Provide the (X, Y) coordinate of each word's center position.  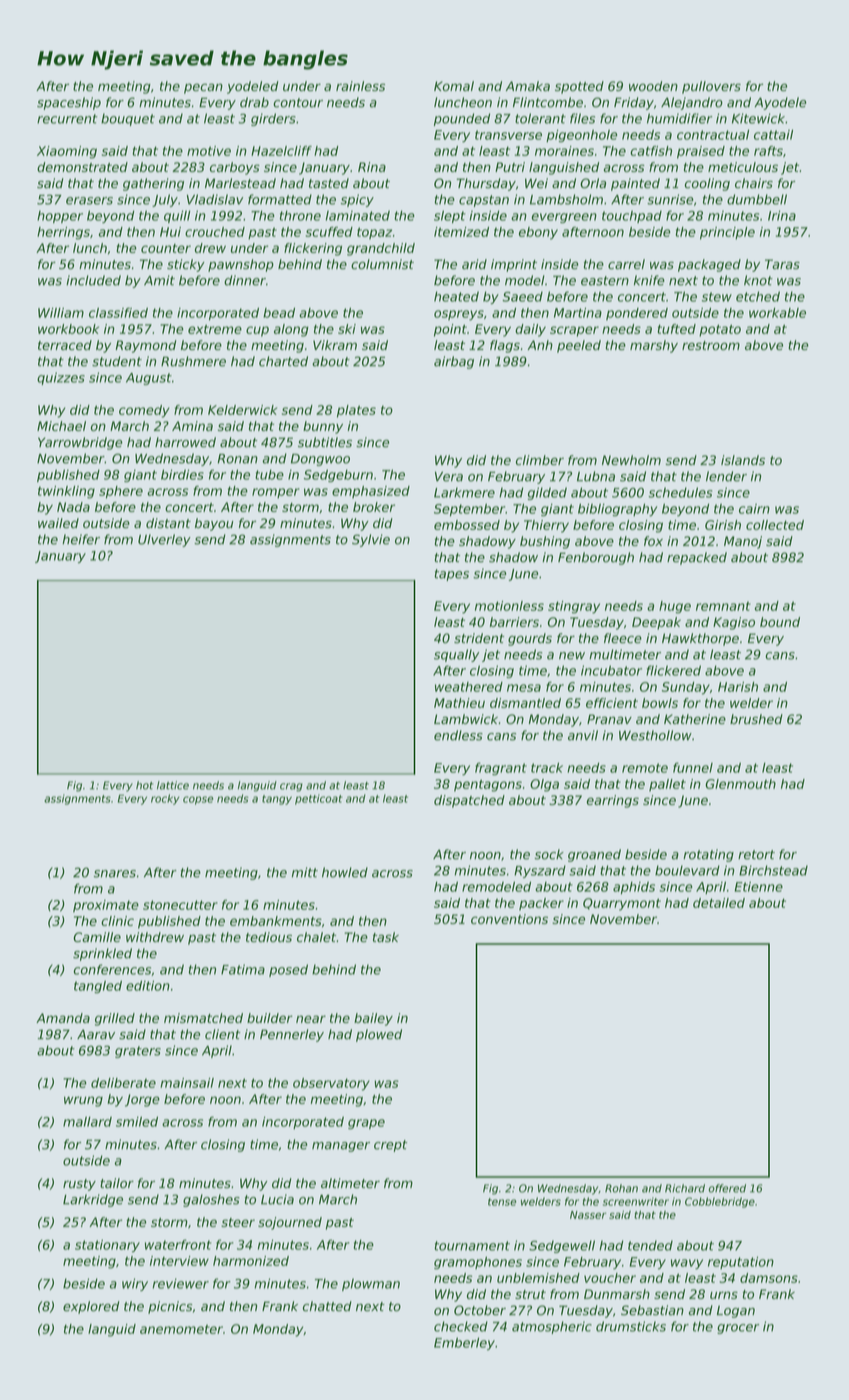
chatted (327, 1306)
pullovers (711, 87)
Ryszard (540, 871)
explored (91, 1307)
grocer (738, 1329)
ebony (538, 233)
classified (118, 312)
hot (144, 785)
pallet (667, 785)
